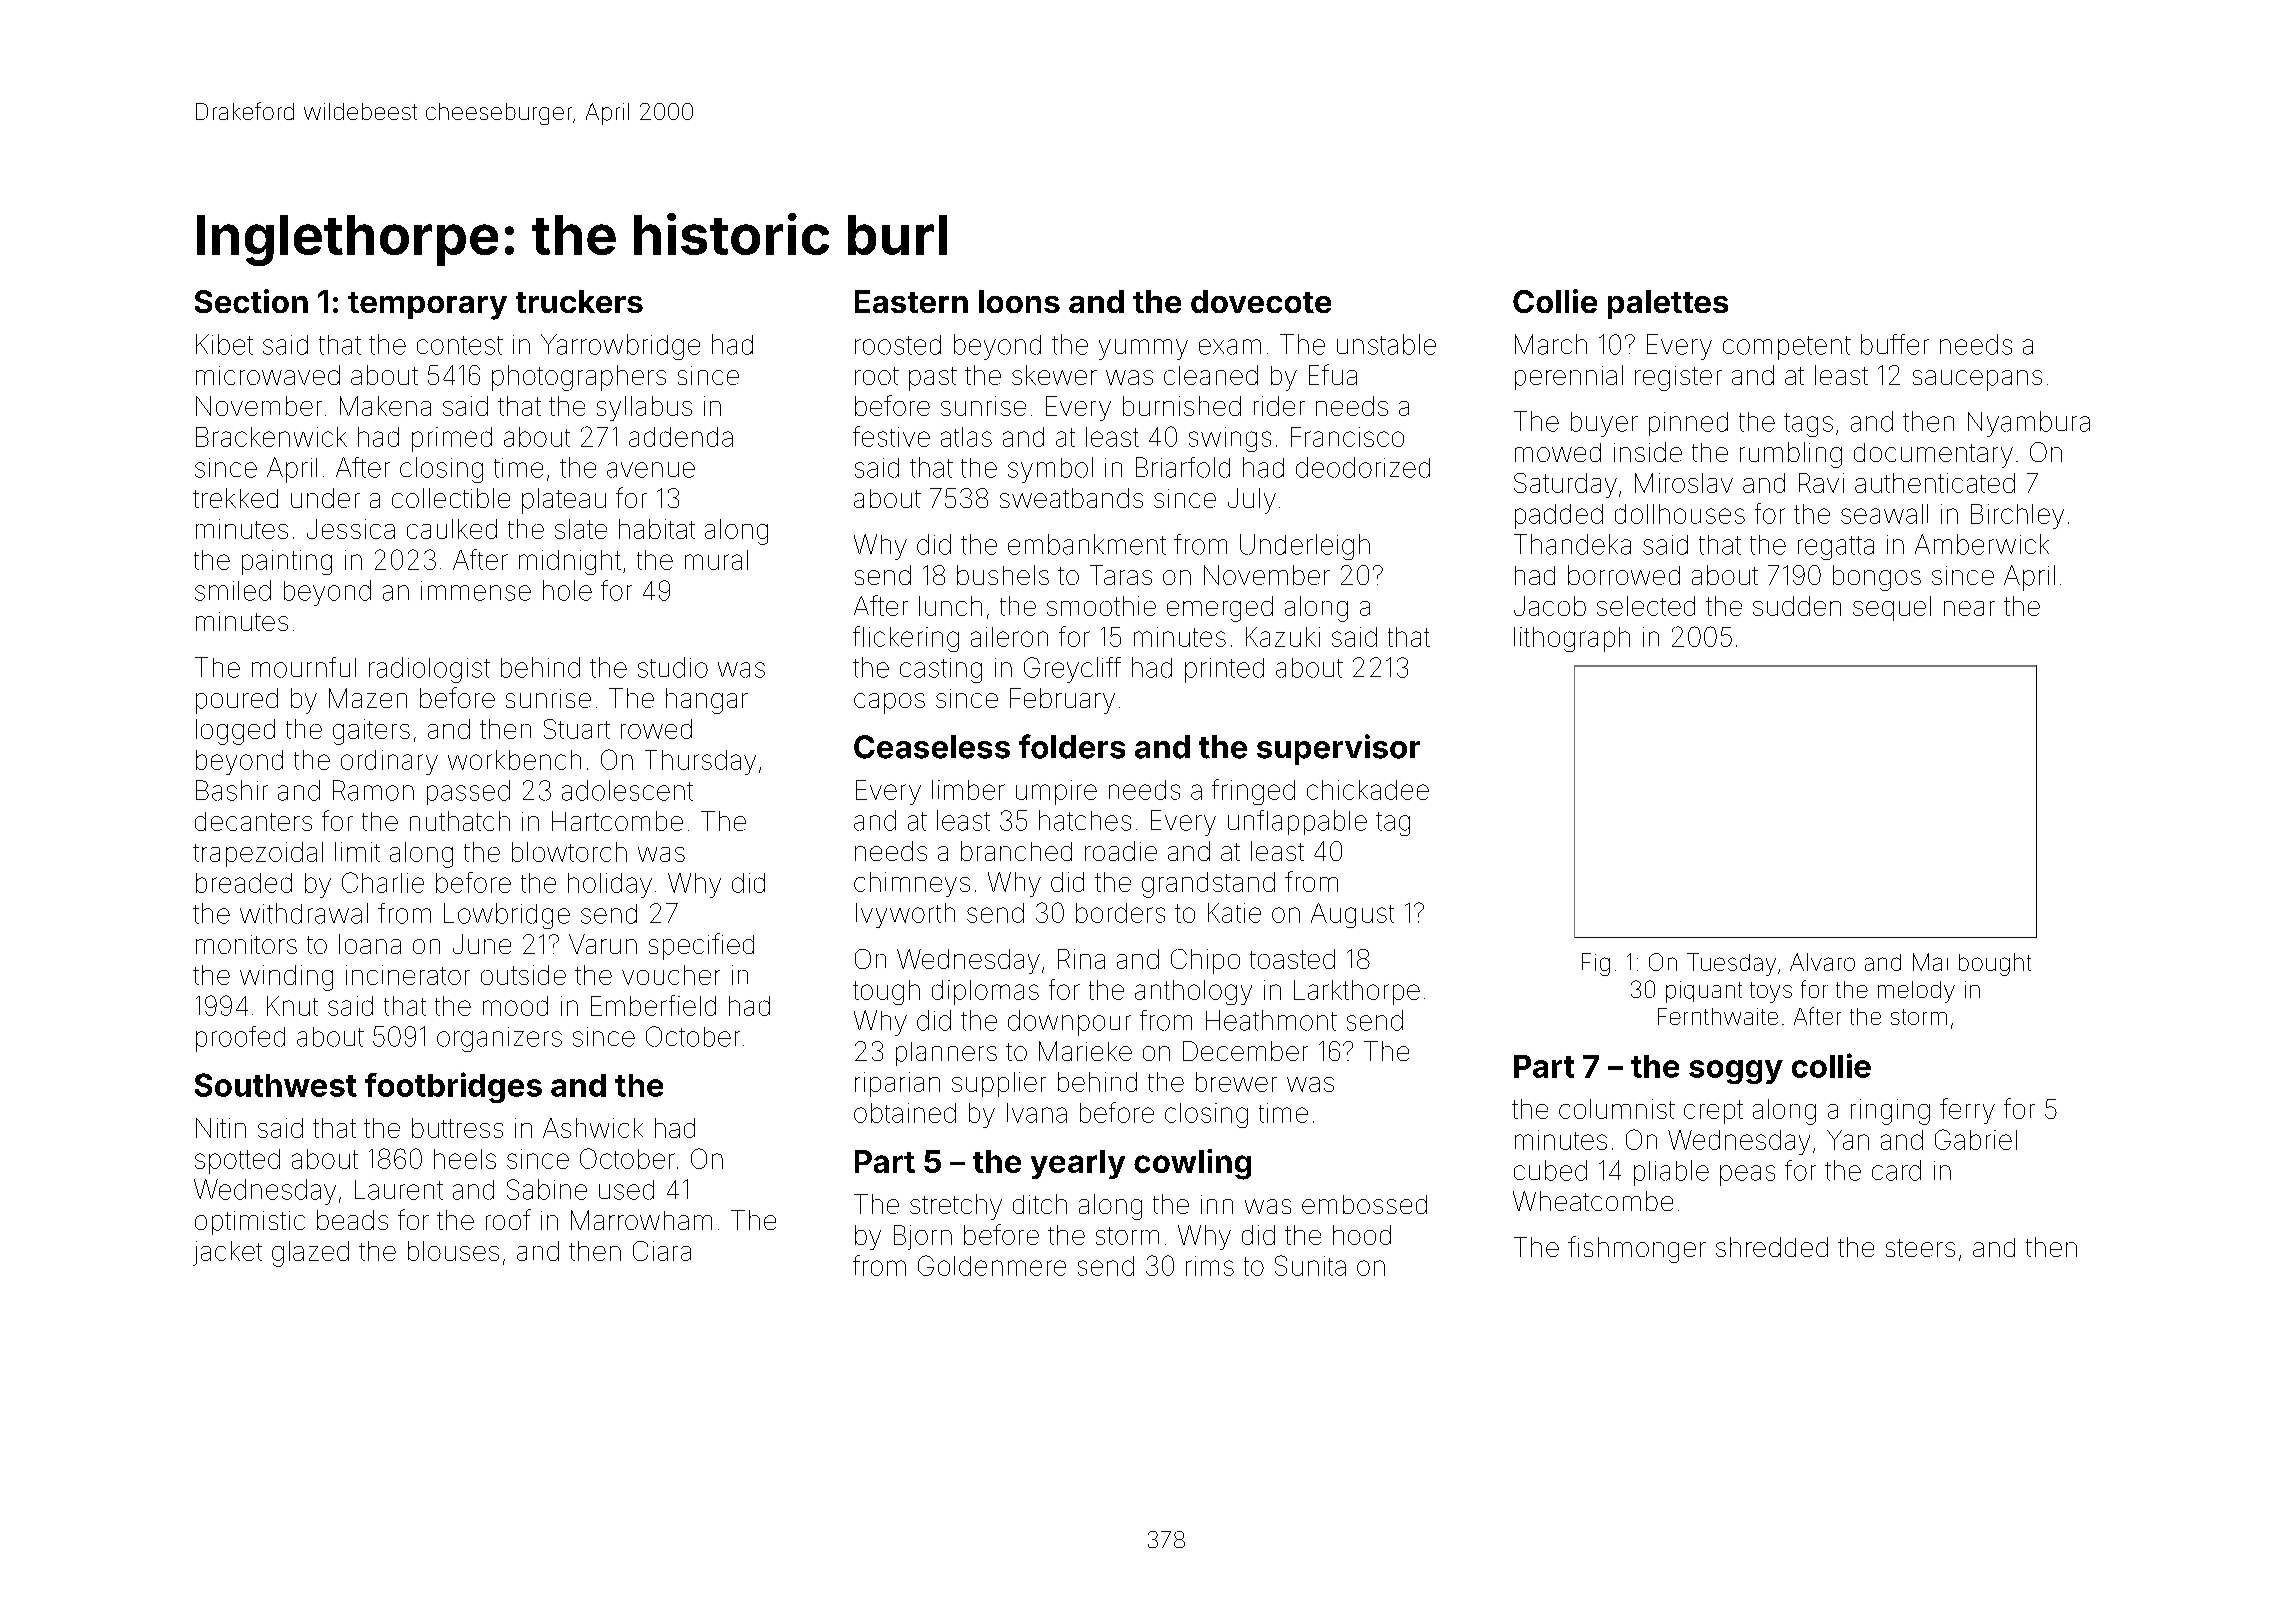  What do you see at coordinates (1731, 964) in the document?
I see `Tuesday` at bounding box center [1731, 964].
